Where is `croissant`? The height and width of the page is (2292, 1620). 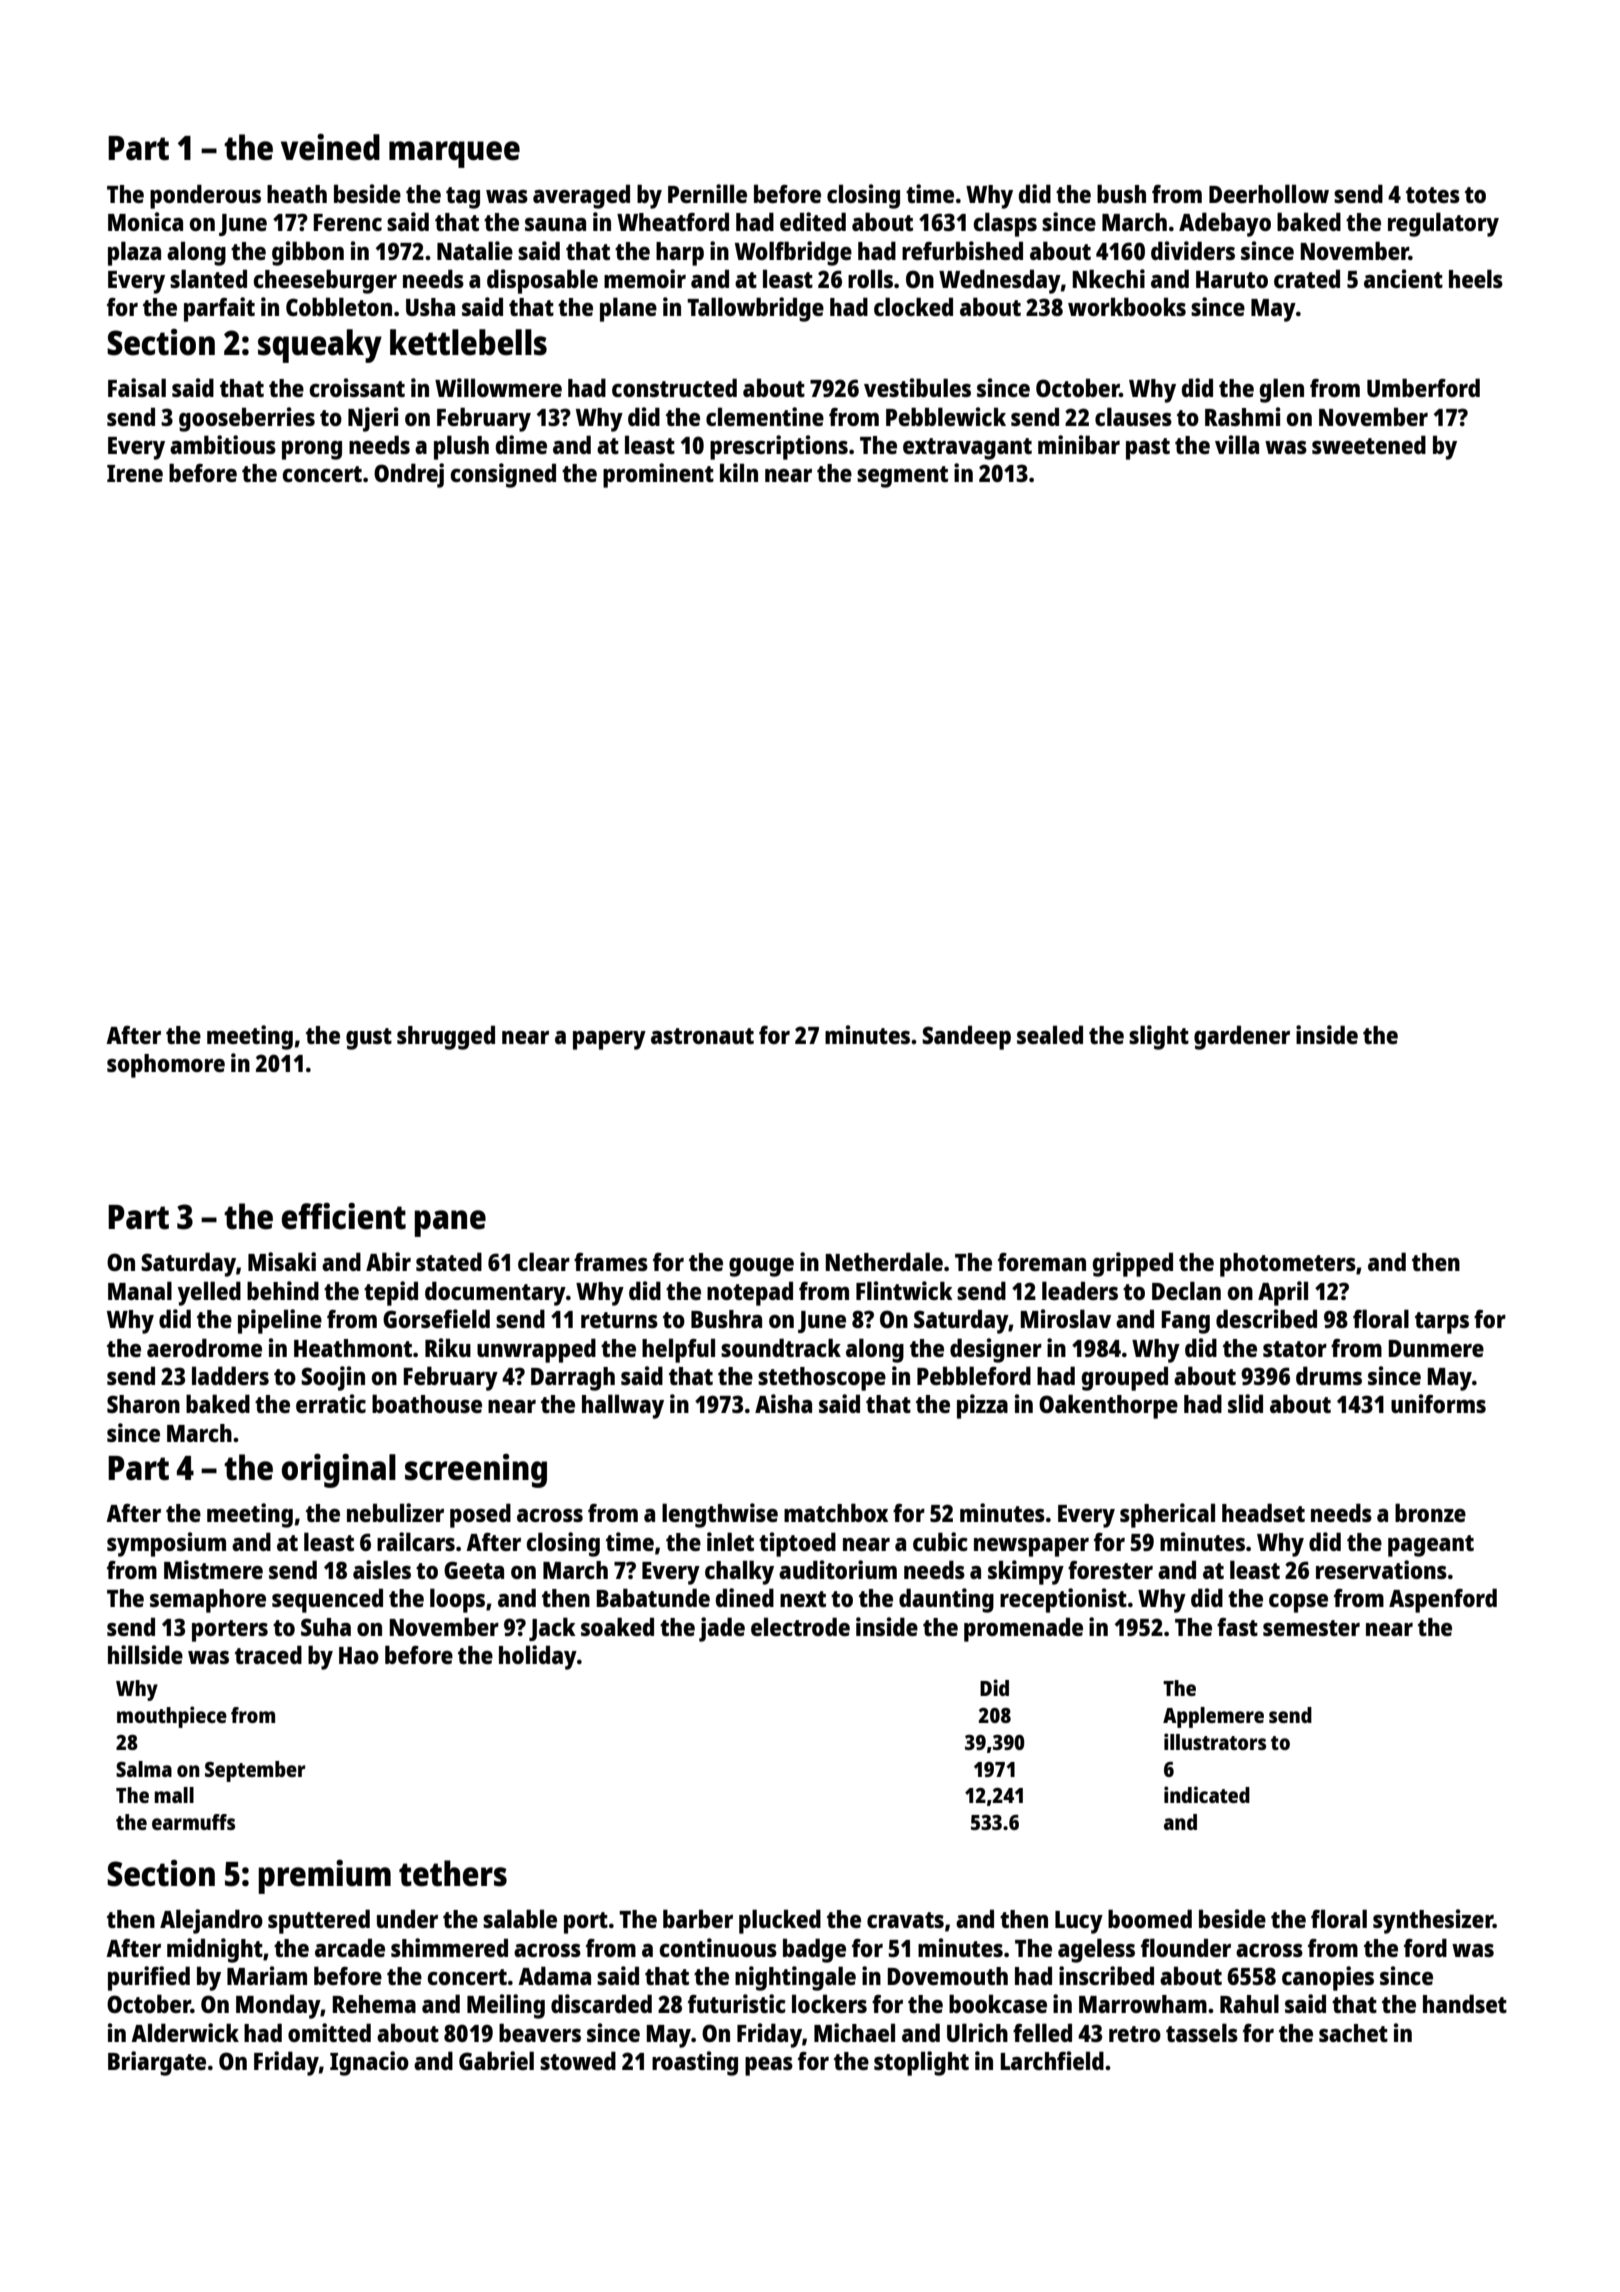 croissant is located at coordinates (357, 387).
